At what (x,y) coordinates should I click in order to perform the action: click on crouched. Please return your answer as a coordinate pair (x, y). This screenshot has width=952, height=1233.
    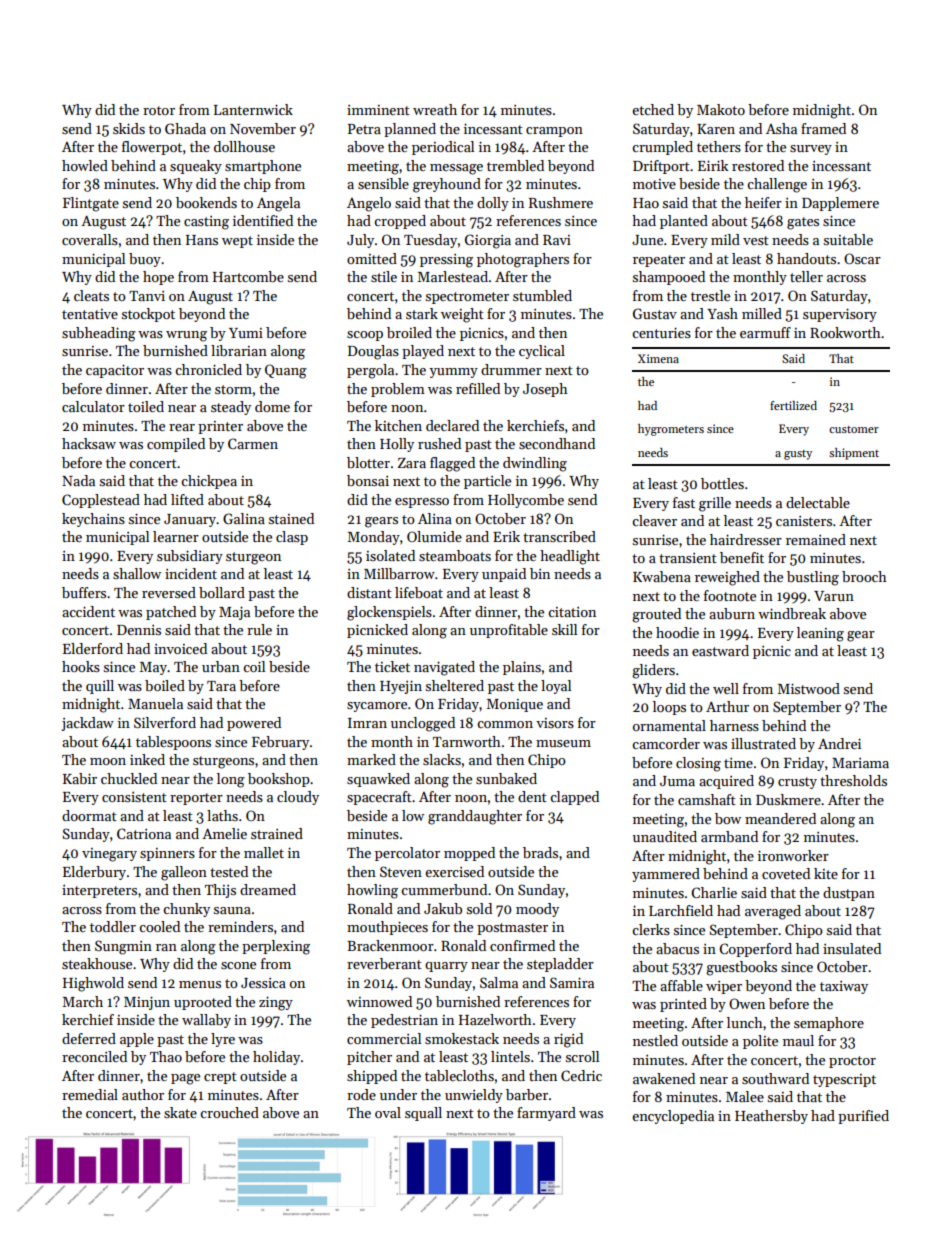
    Looking at the image, I should click on (229, 1112).
